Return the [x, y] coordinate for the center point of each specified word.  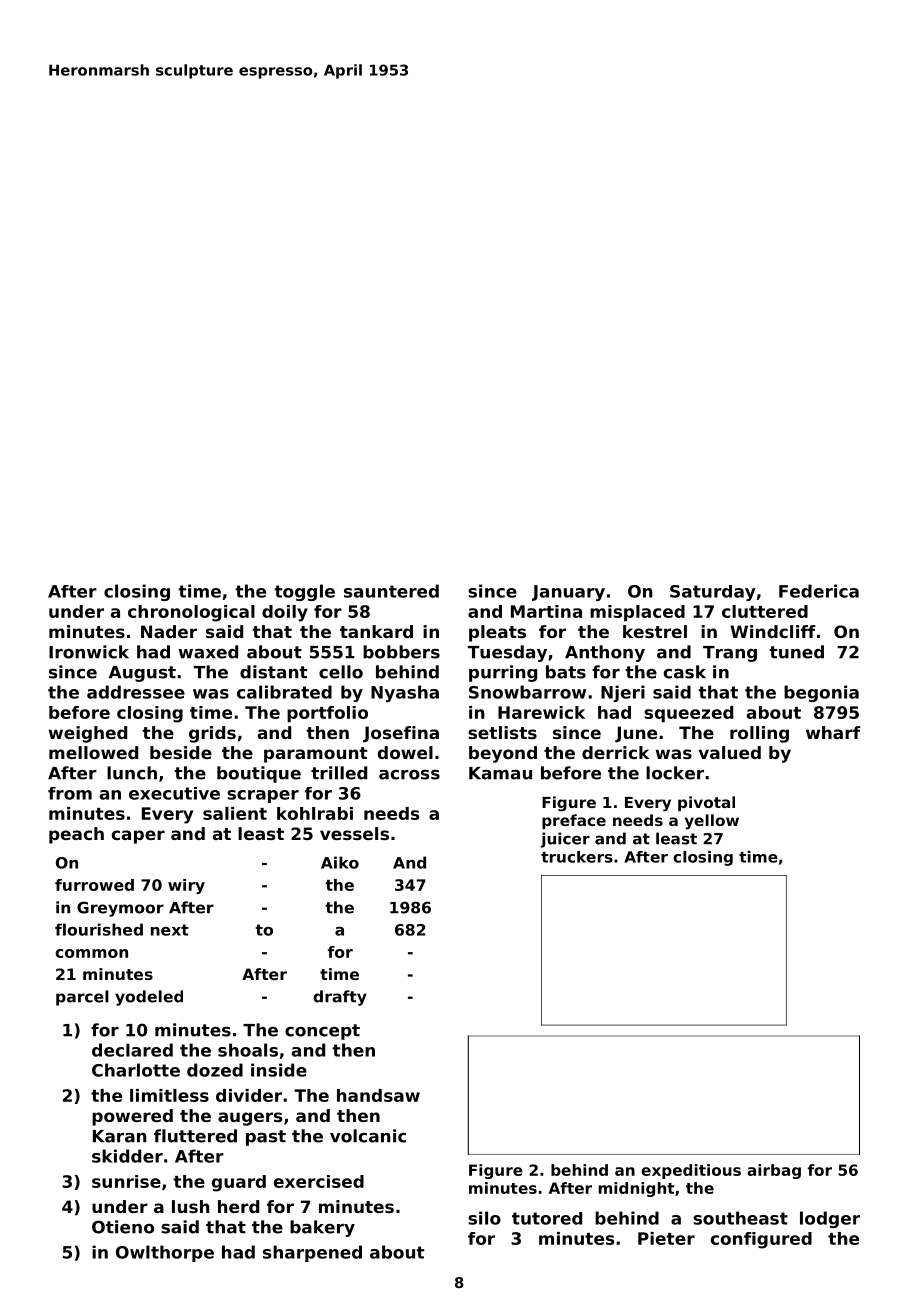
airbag [774, 1171]
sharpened [312, 1253]
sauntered [391, 591]
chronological [191, 613]
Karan [120, 1136]
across [409, 775]
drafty [340, 998]
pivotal [706, 803]
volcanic [368, 1136]
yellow [712, 822]
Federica [819, 591]
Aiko [340, 862]
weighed [88, 734]
